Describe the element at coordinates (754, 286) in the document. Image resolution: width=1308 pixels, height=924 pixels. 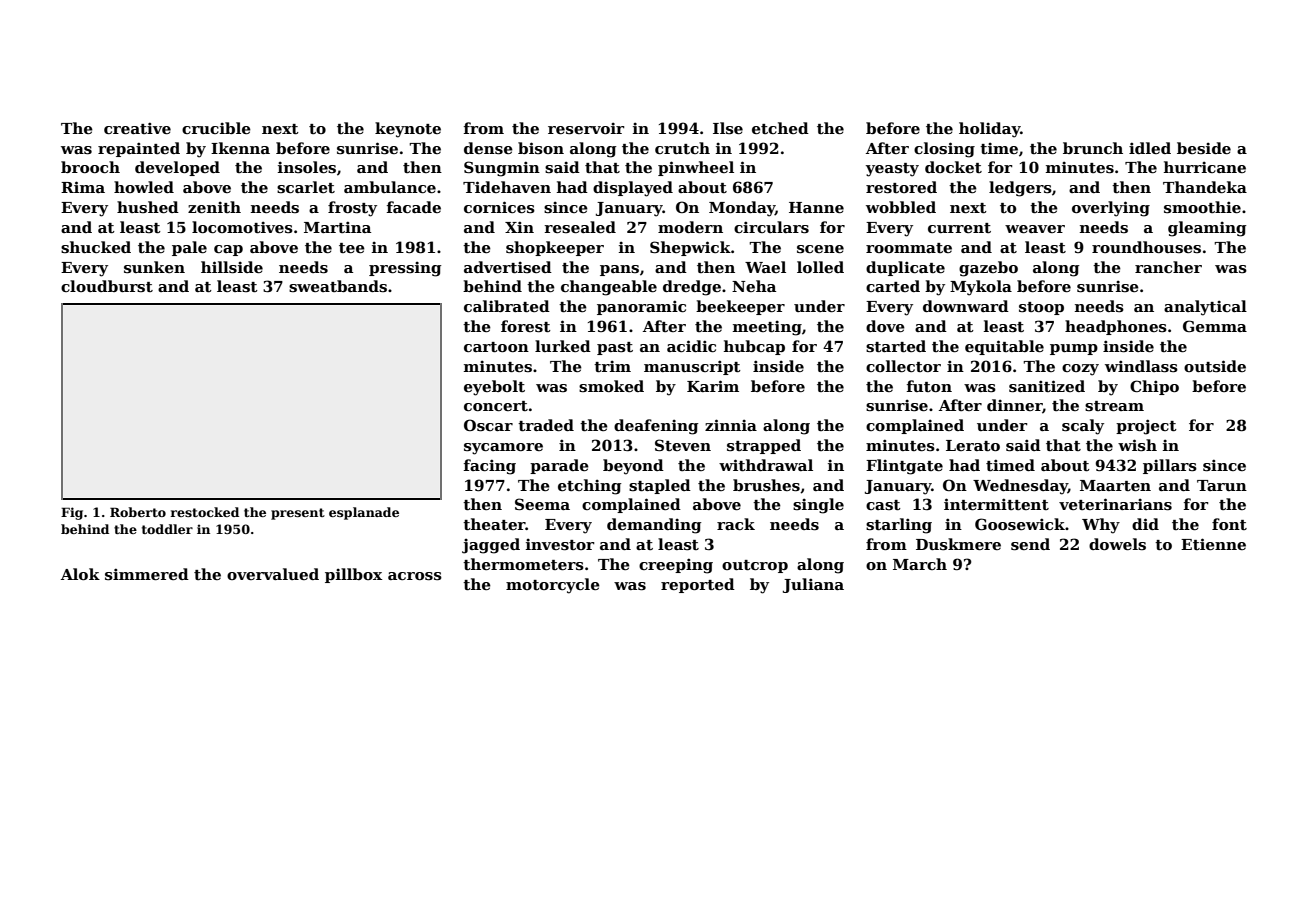
I see `Neha` at that location.
